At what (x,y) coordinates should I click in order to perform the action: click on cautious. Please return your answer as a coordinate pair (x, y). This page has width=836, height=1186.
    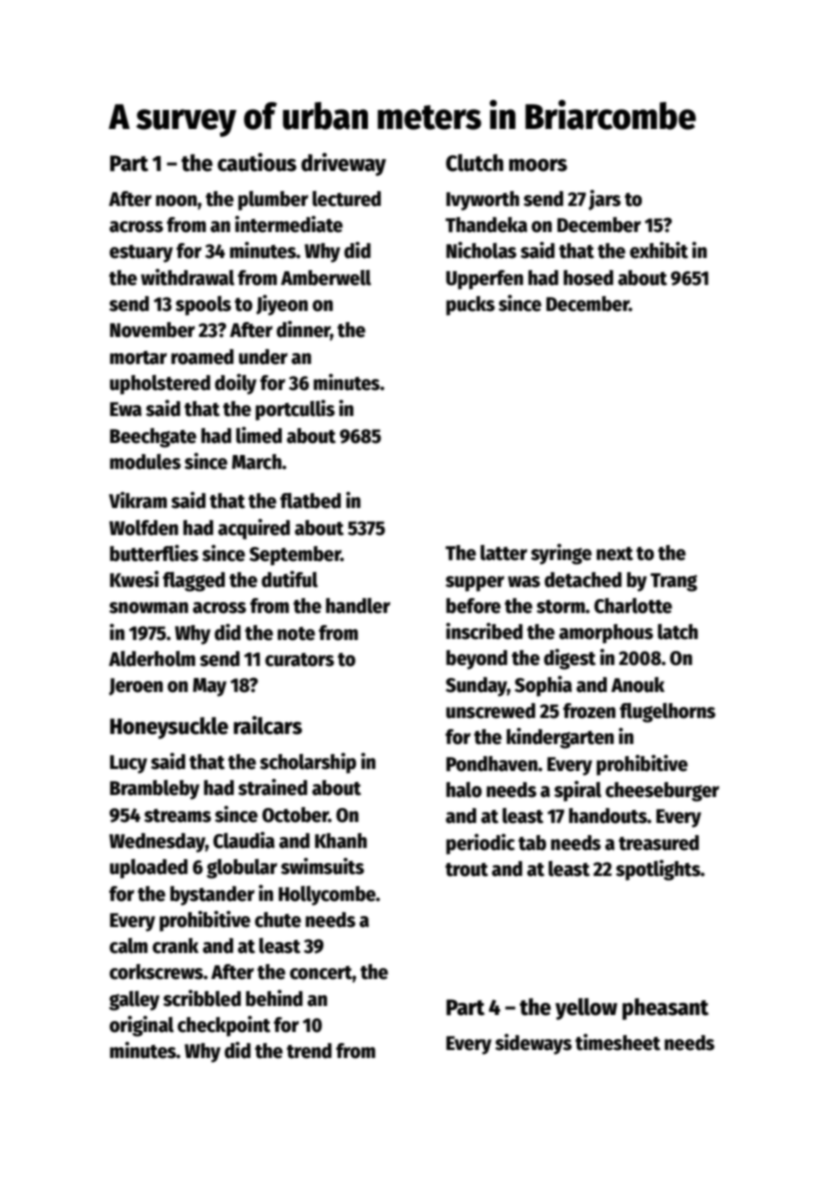
    Looking at the image, I should click on (257, 162).
